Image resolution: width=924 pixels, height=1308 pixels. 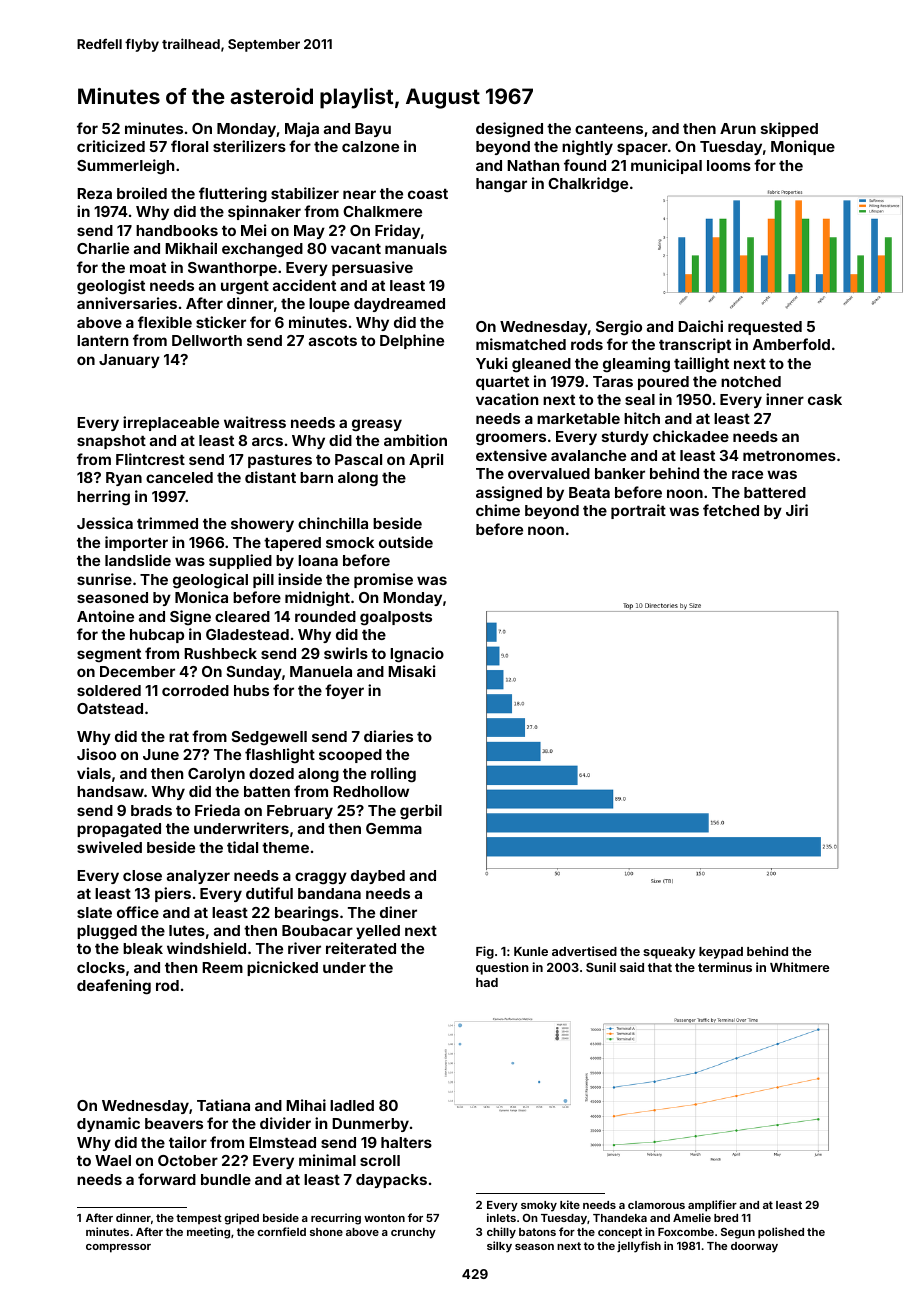 I want to click on skipped, so click(x=789, y=129).
